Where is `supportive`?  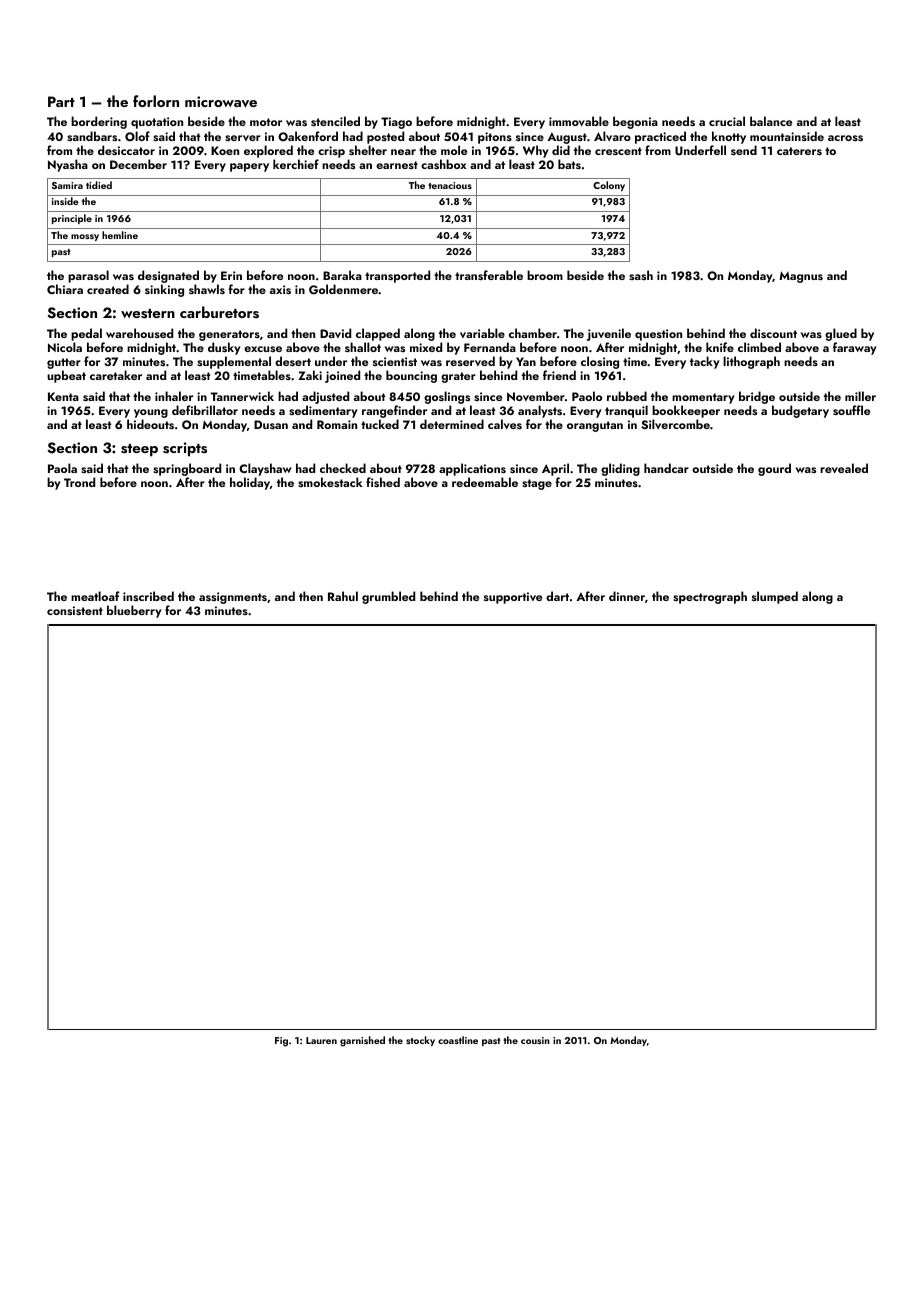 supportive is located at coordinates (513, 598).
